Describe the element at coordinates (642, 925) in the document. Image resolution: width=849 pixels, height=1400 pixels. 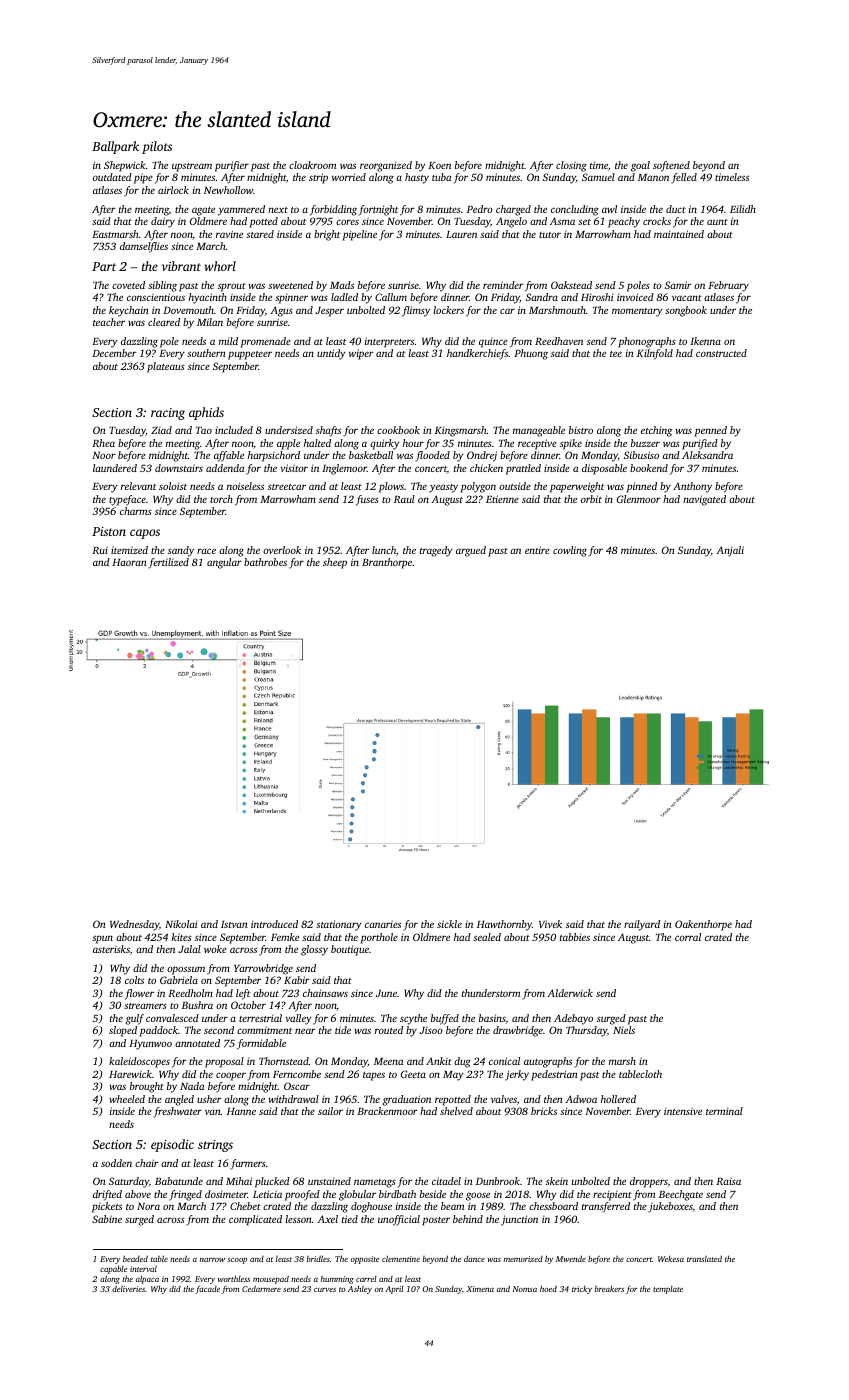
I see `railyard` at that location.
